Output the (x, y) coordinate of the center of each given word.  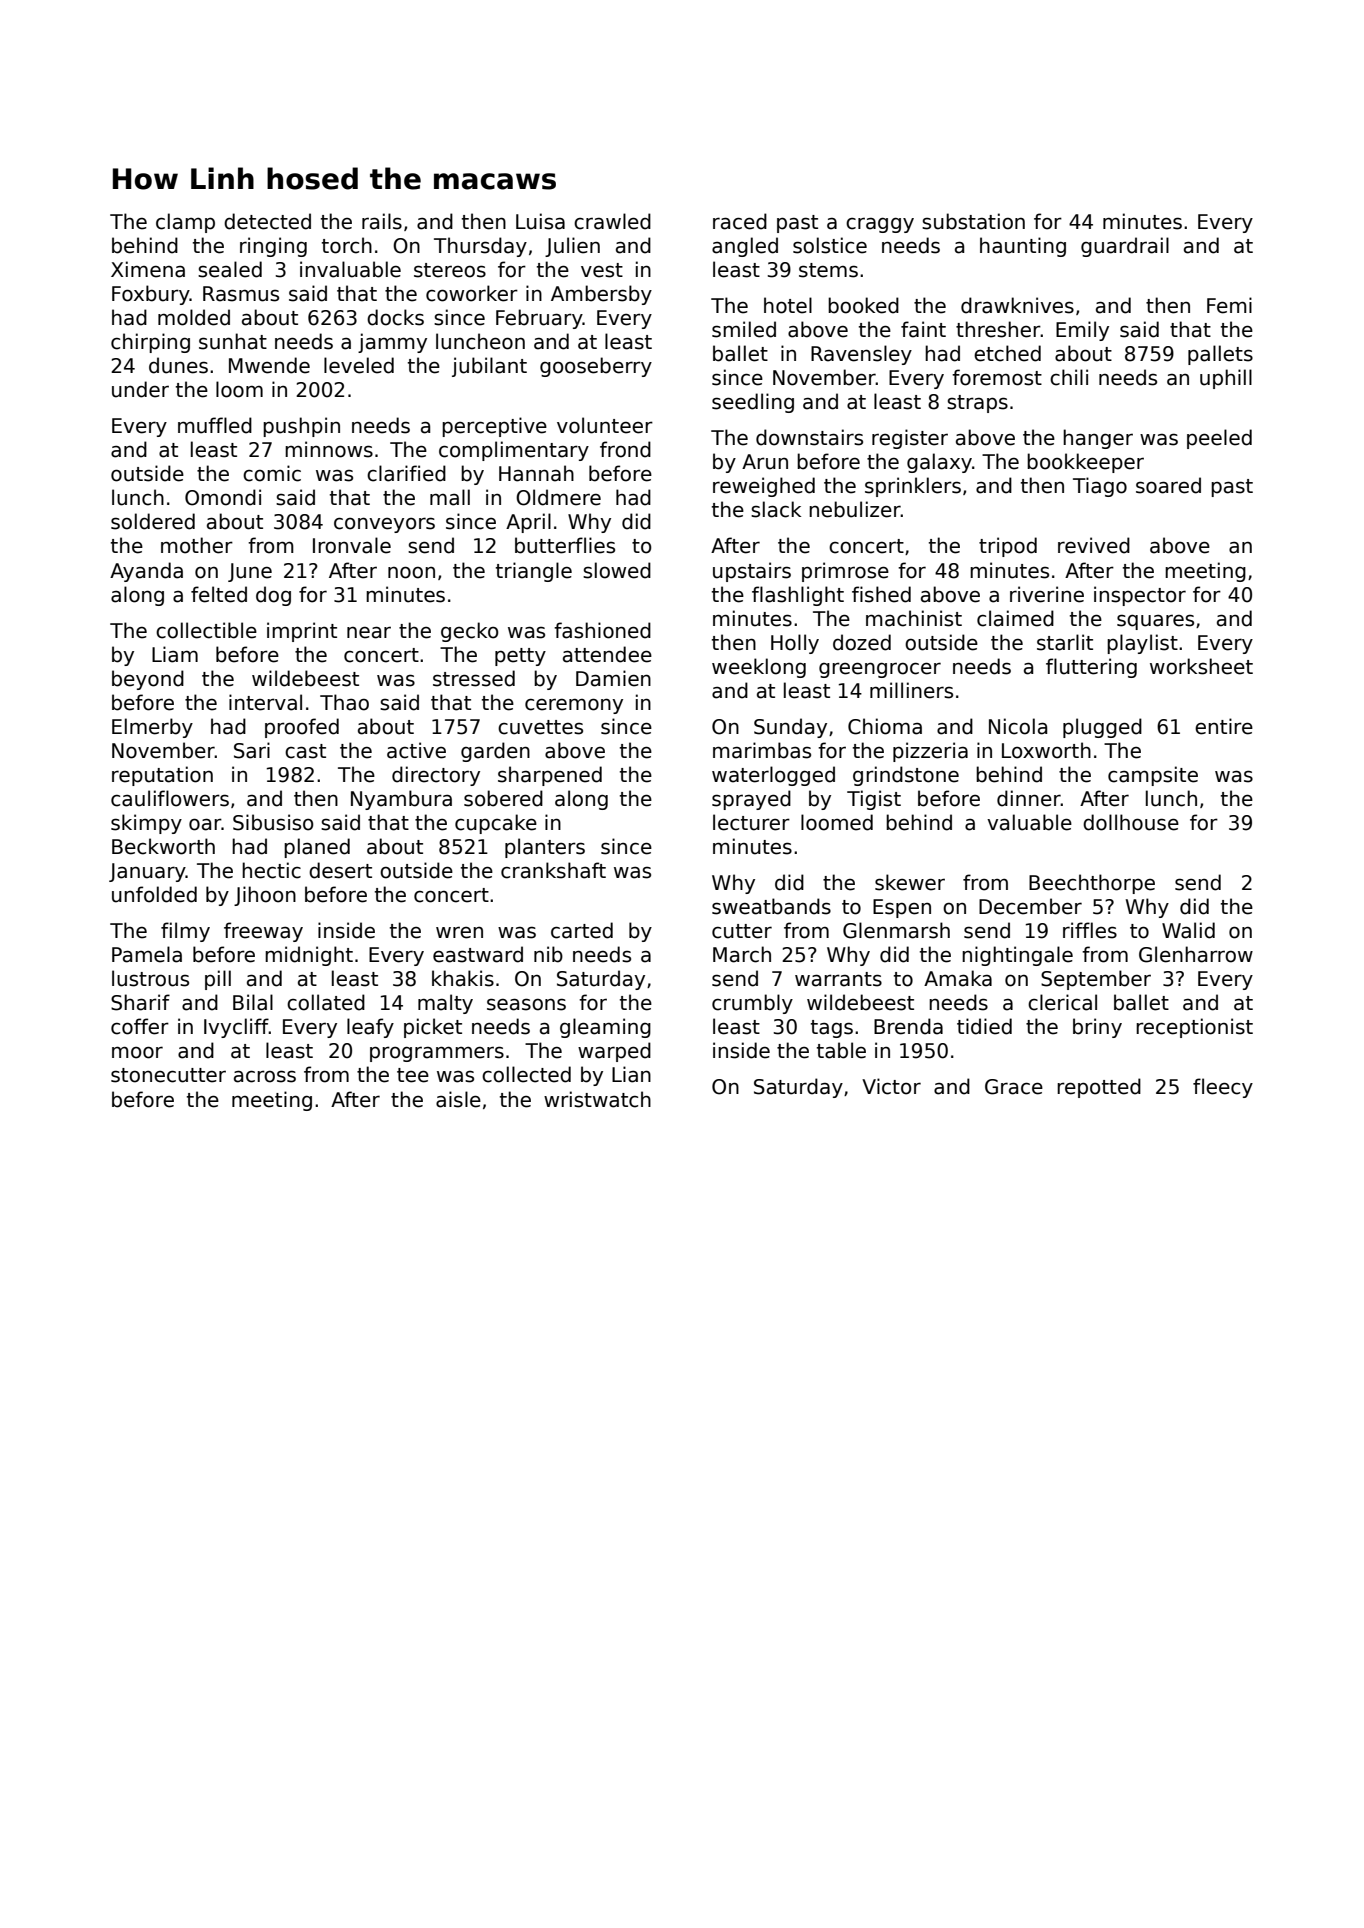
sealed (230, 269)
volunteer (605, 425)
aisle (458, 1099)
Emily (1082, 331)
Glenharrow (1196, 954)
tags (832, 1029)
